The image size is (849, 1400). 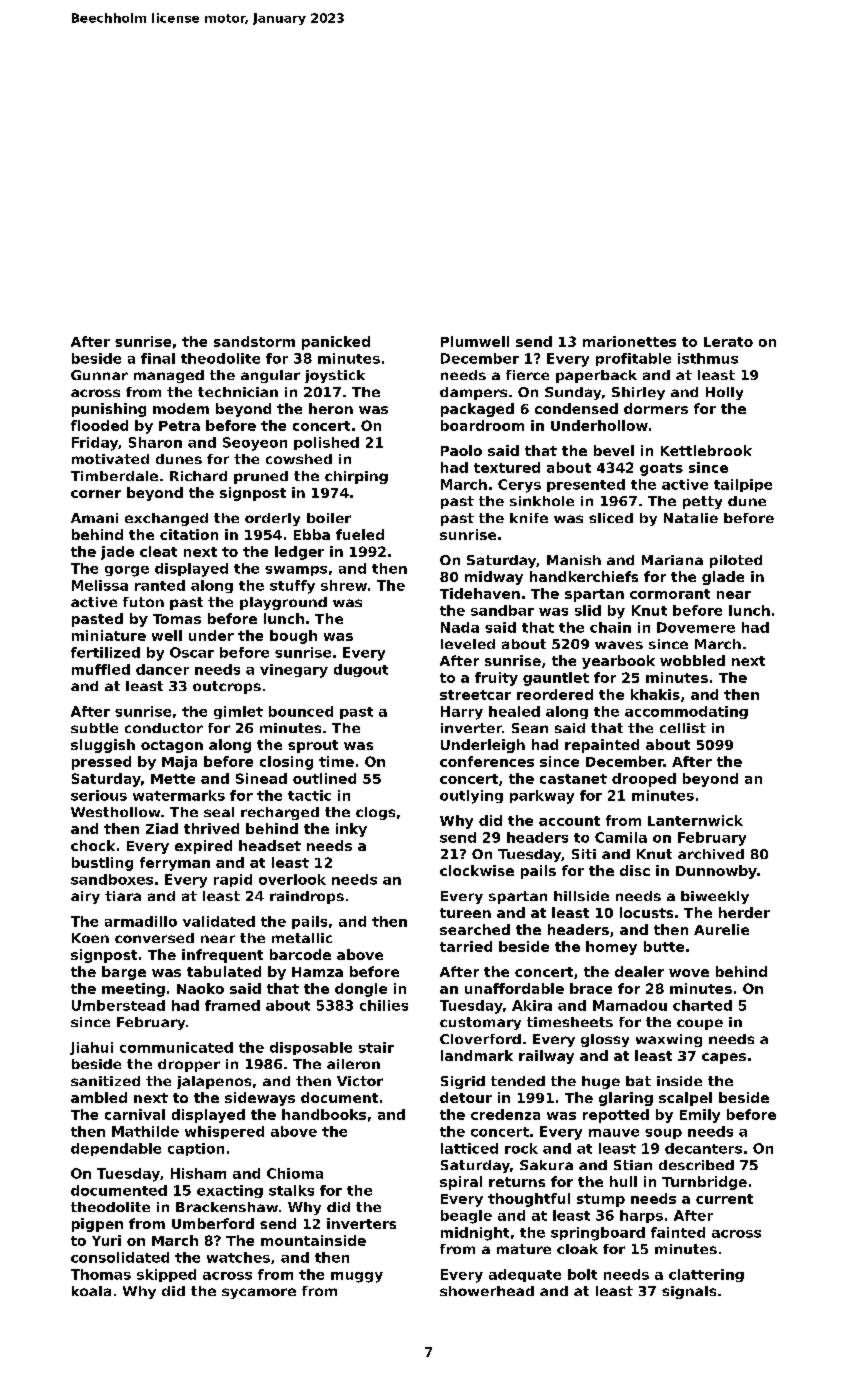 I want to click on technician, so click(x=238, y=392).
